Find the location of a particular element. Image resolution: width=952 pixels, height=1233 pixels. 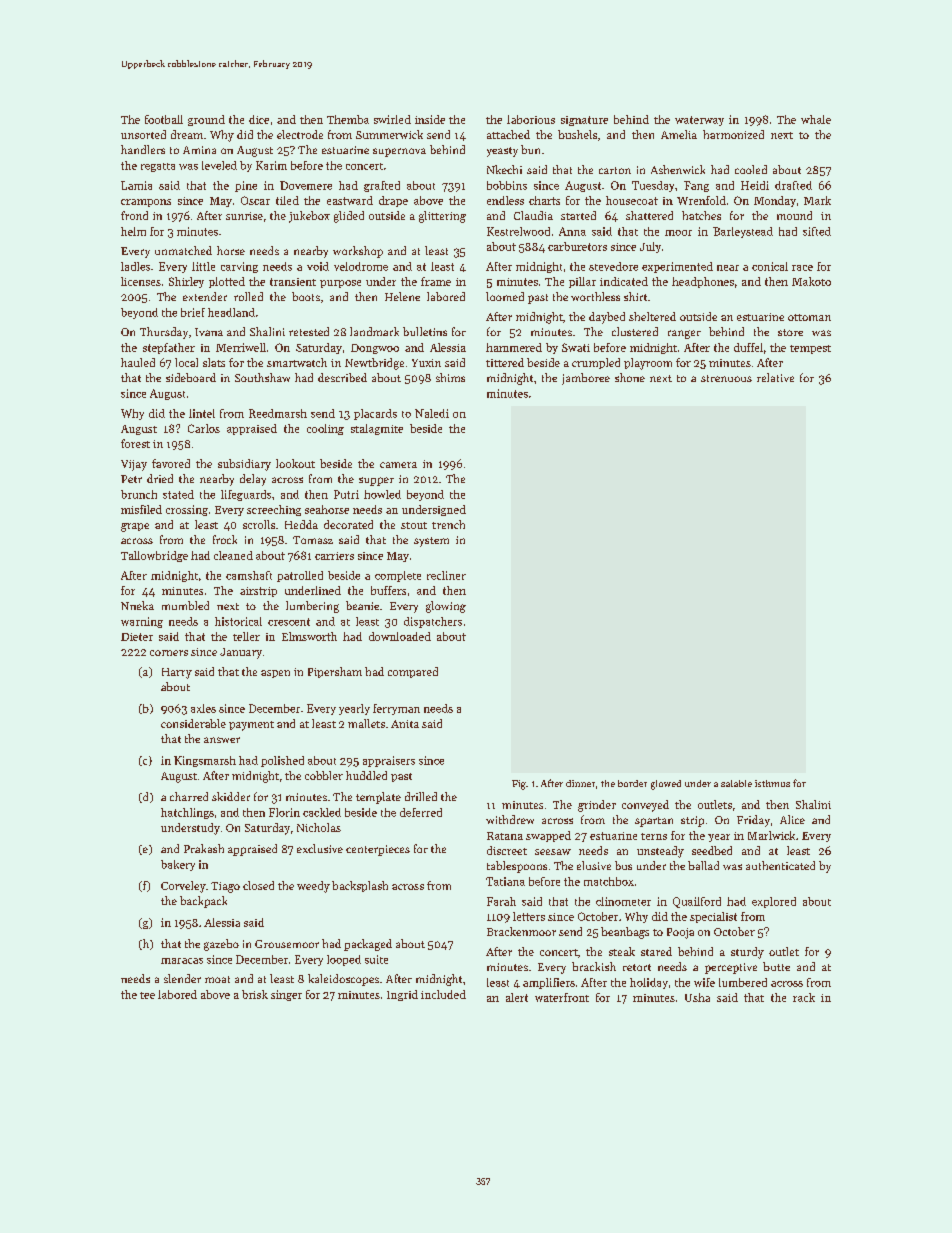

Oscar is located at coordinates (255, 200).
